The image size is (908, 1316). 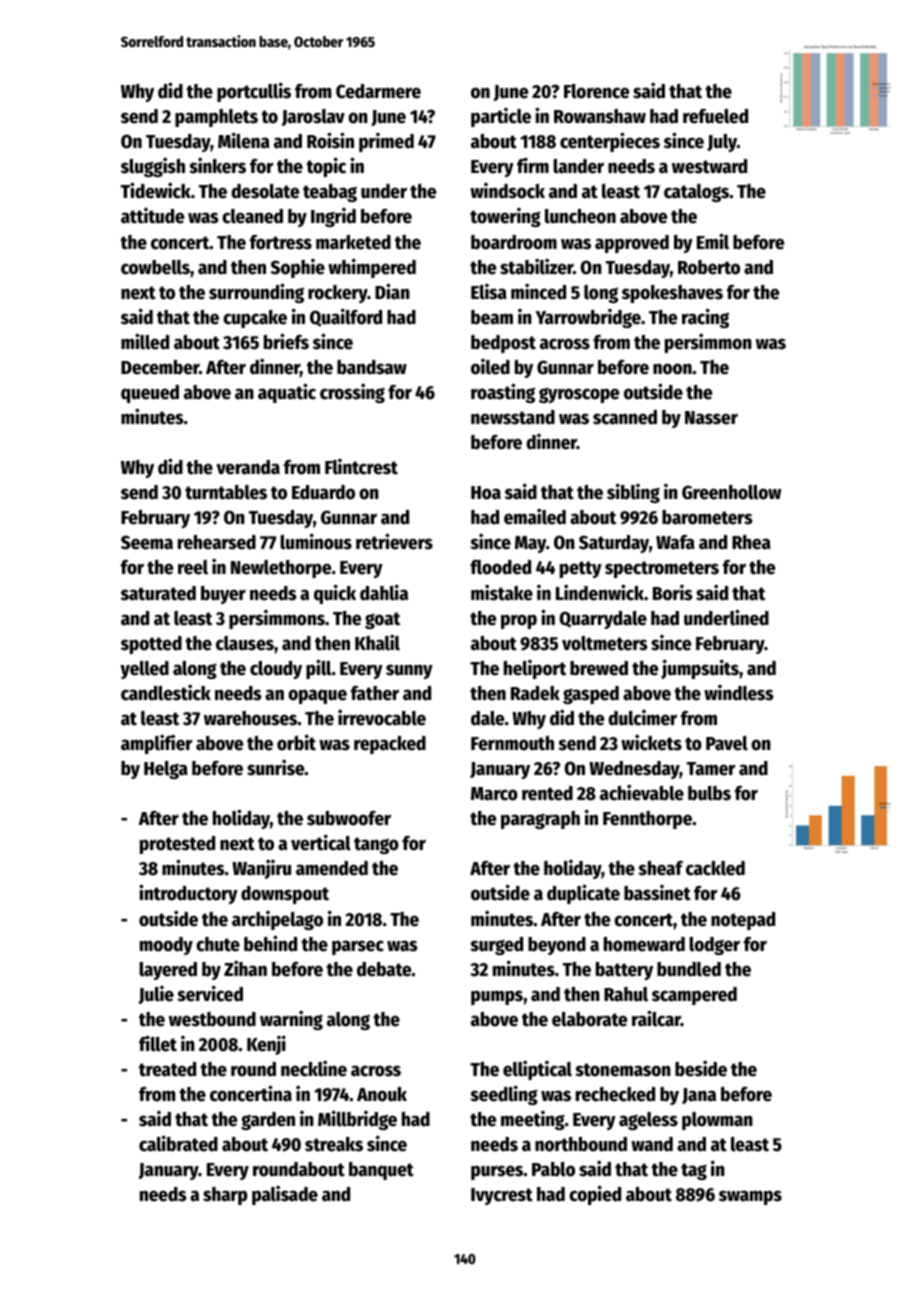 I want to click on sibling, so click(x=633, y=493).
